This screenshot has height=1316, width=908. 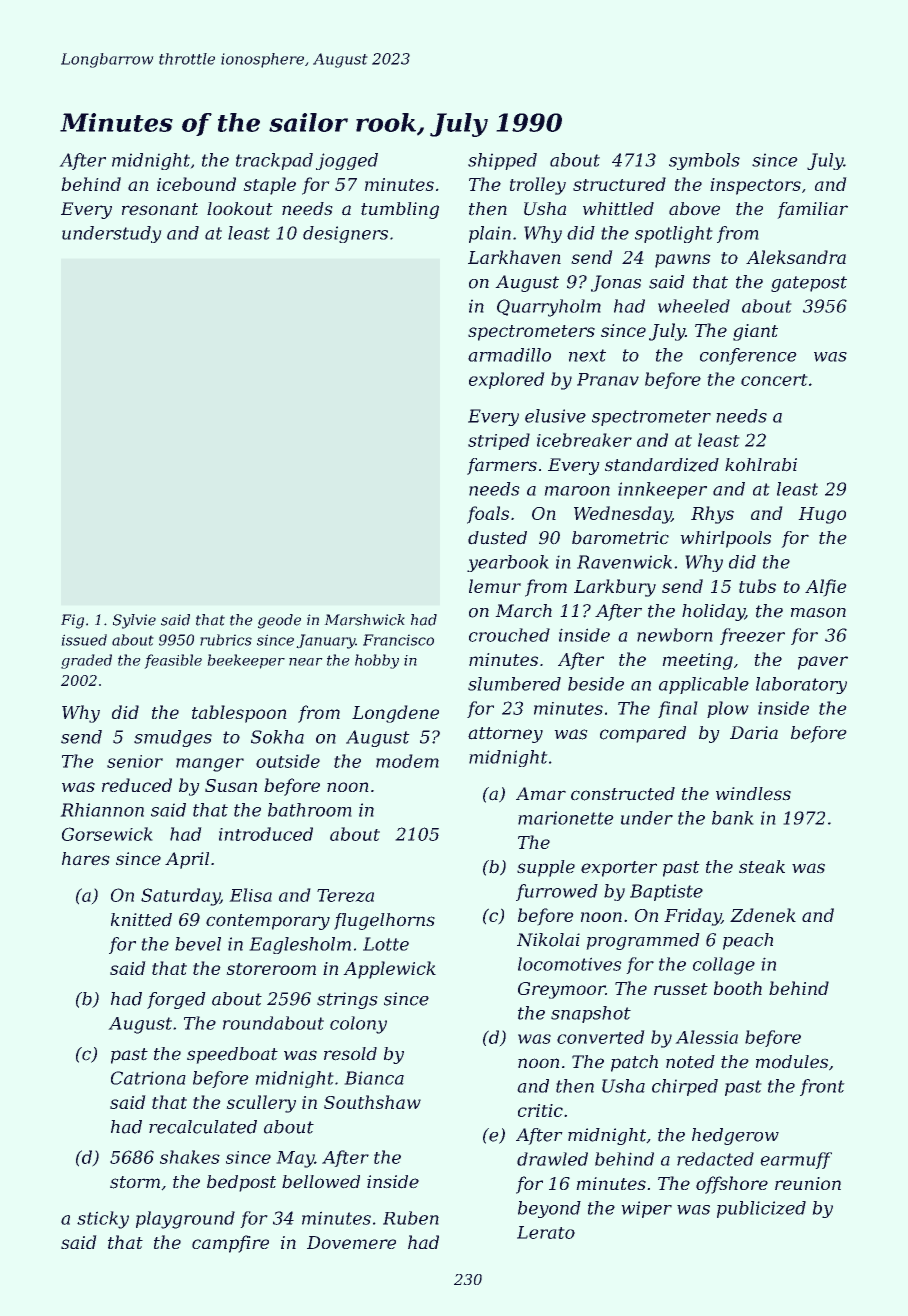 What do you see at coordinates (137, 785) in the screenshot?
I see `reduced` at bounding box center [137, 785].
